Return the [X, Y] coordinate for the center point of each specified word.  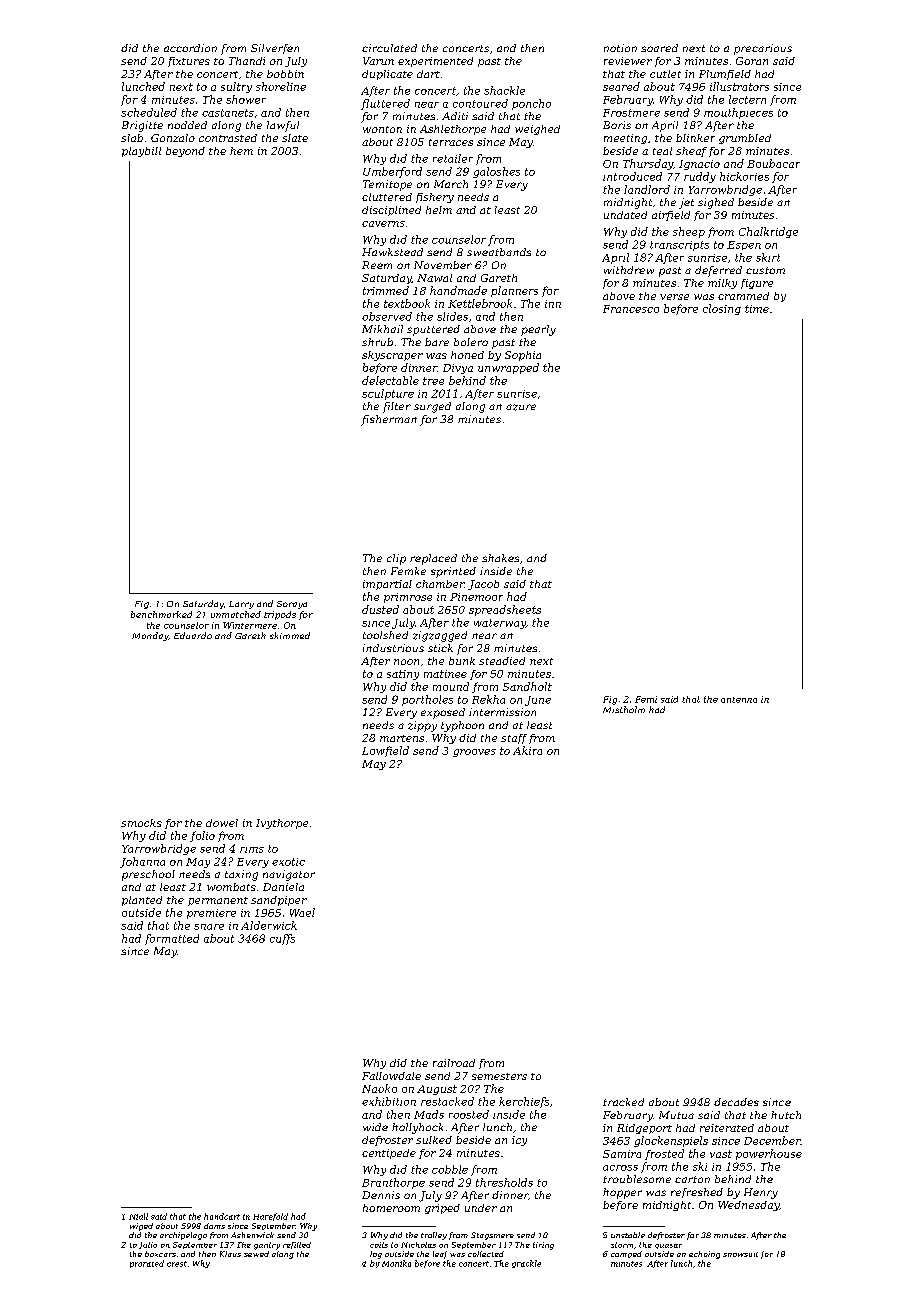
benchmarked [161, 614]
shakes [500, 558]
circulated [389, 48]
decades [736, 1102]
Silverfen [275, 49]
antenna [739, 700]
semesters [499, 1076]
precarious [763, 49]
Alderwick [269, 925]
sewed [256, 1254]
